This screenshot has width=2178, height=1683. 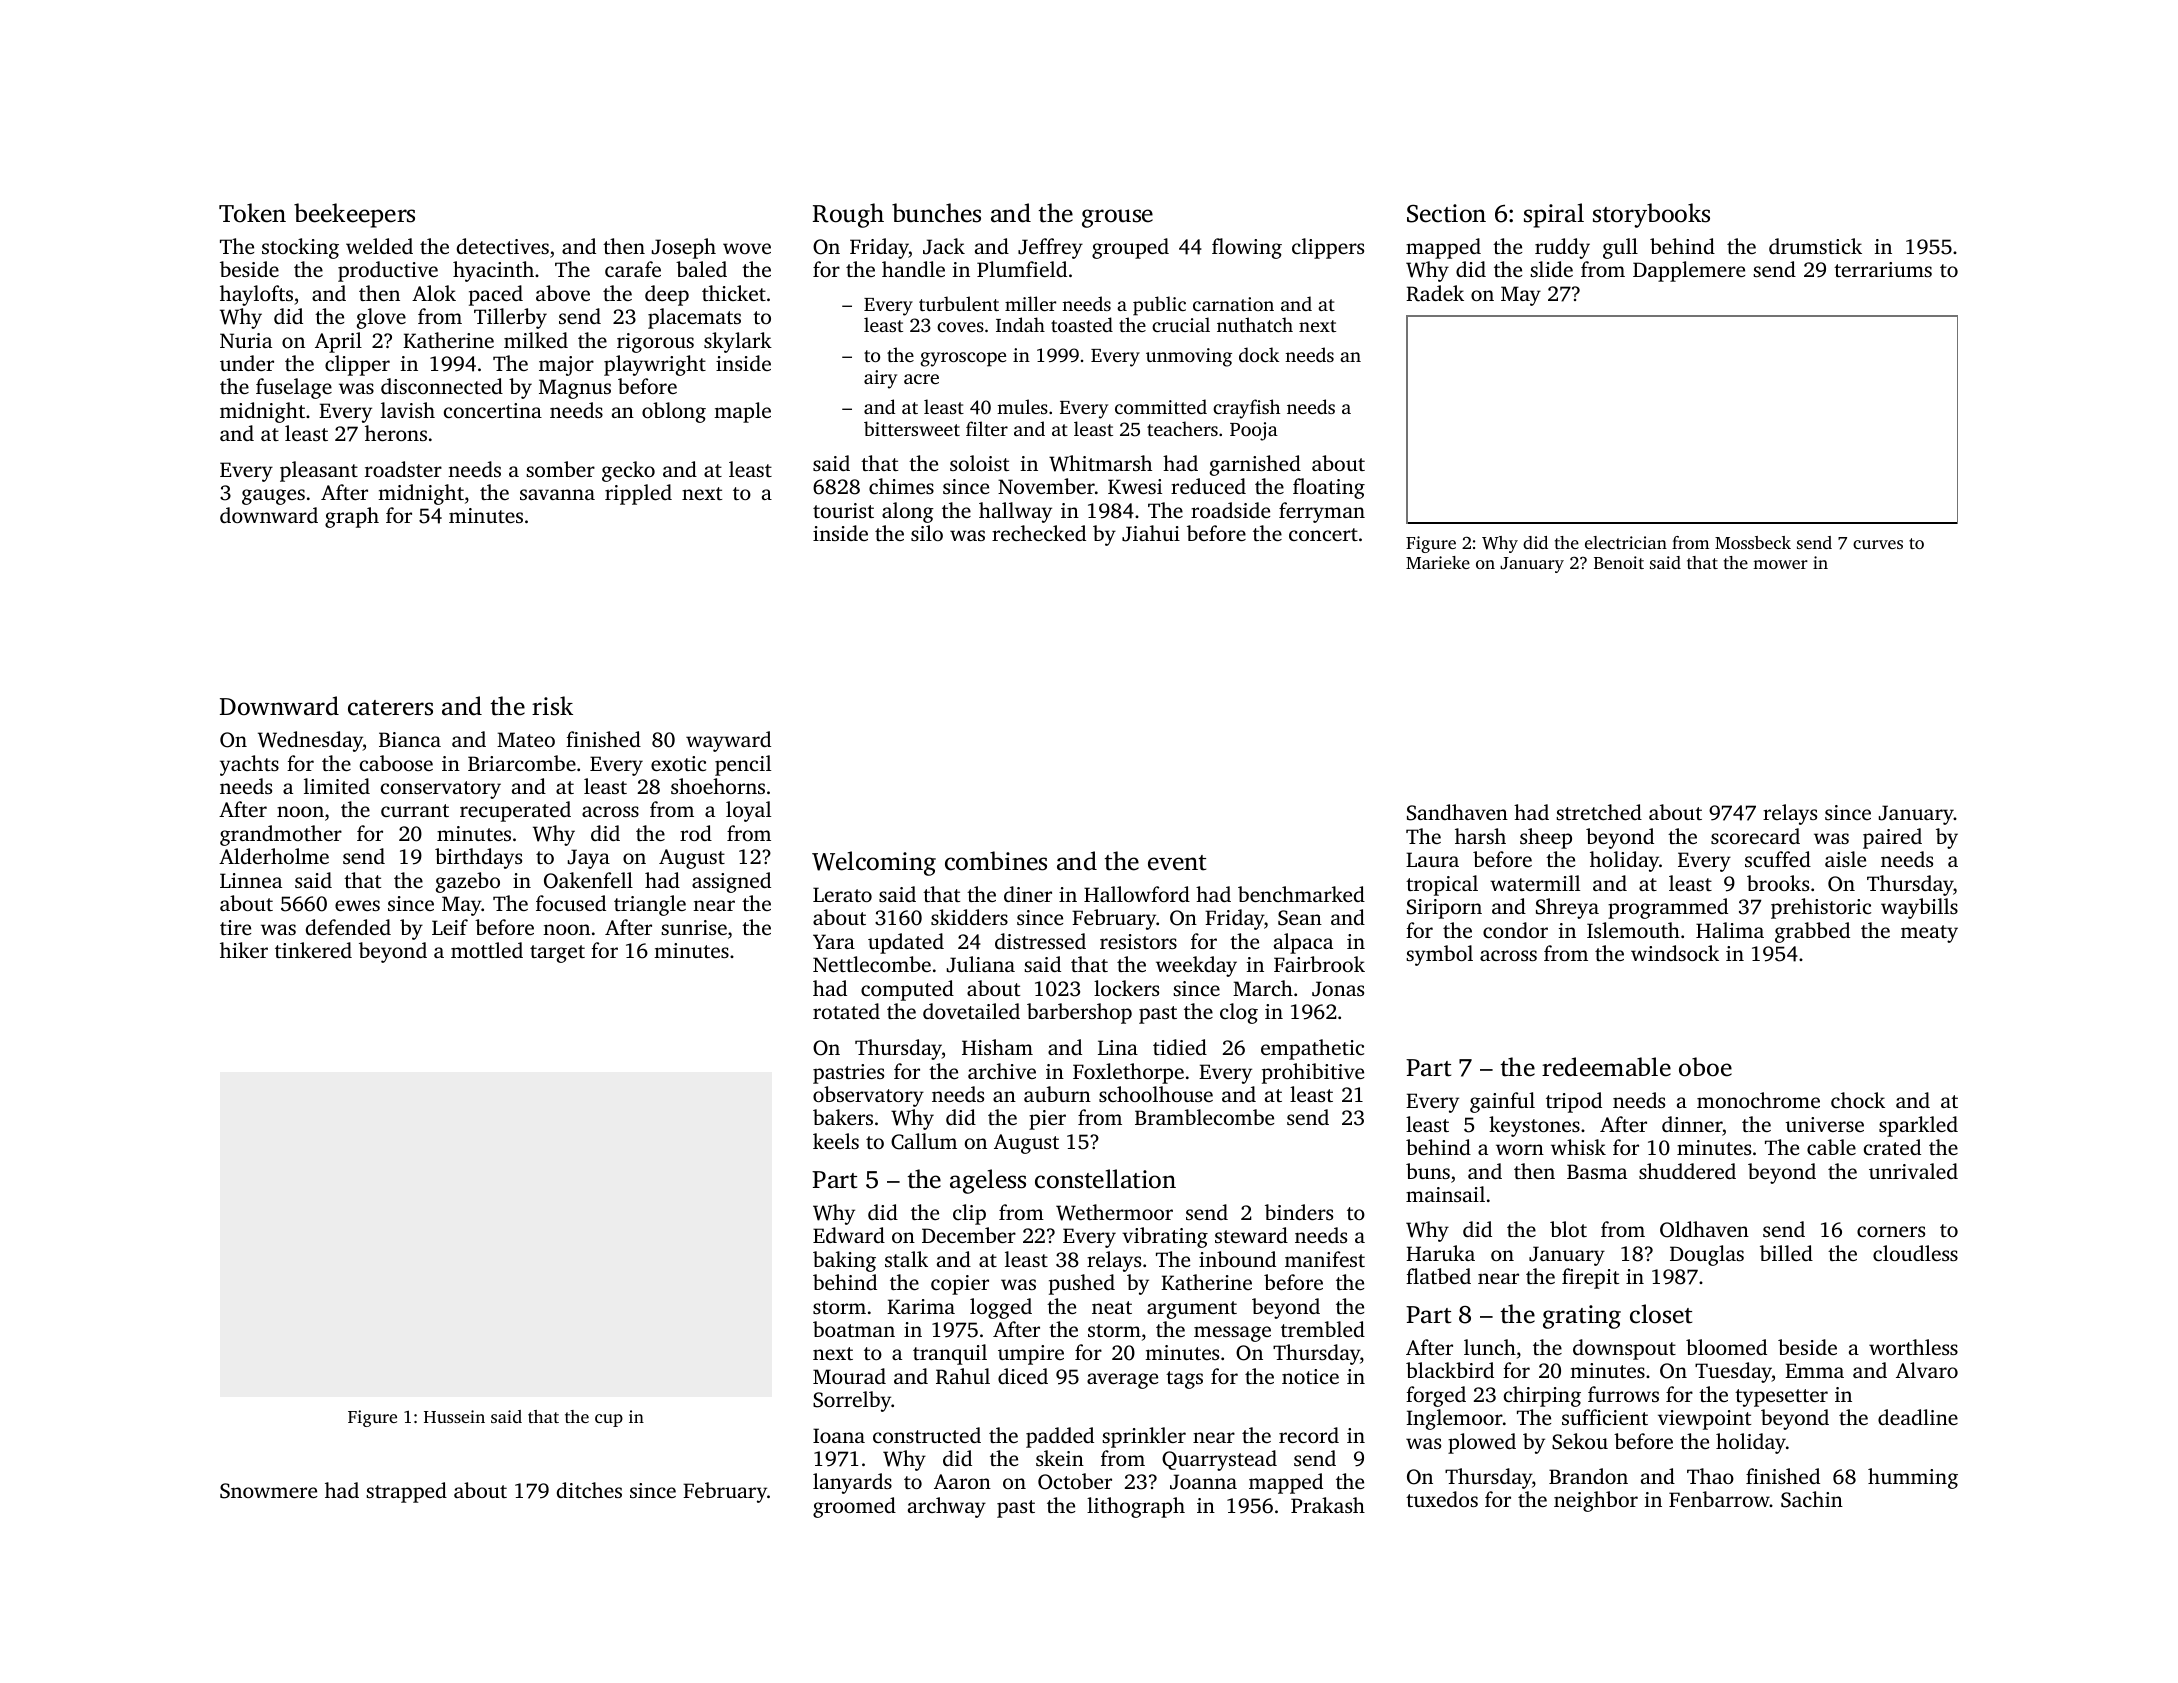 What do you see at coordinates (638, 494) in the screenshot?
I see `rippled` at bounding box center [638, 494].
